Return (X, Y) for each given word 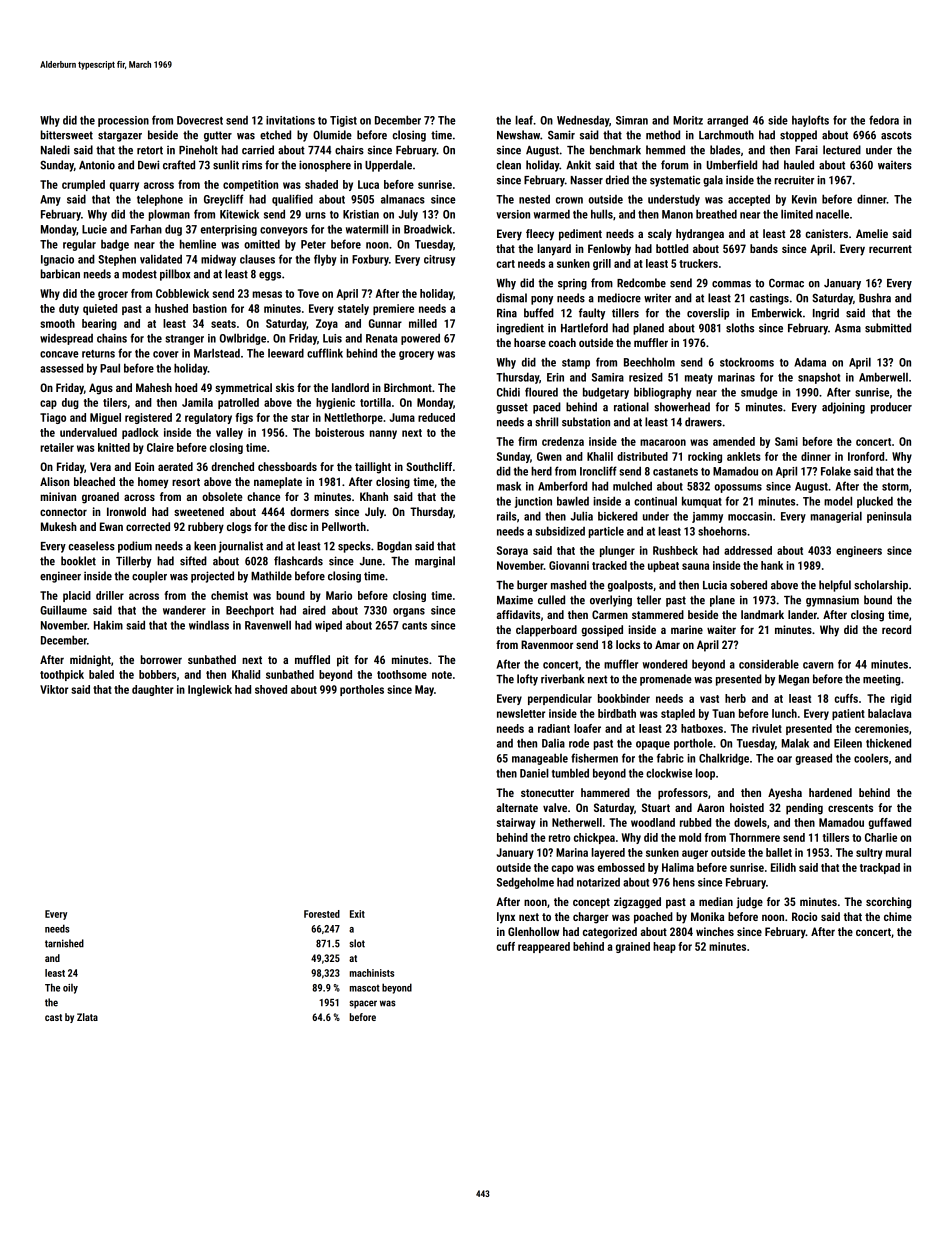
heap (664, 947)
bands (764, 248)
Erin (555, 377)
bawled (573, 501)
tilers (115, 402)
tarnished (64, 943)
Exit (357, 914)
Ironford (866, 456)
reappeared (544, 947)
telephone (160, 200)
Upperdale (388, 166)
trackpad (880, 868)
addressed (748, 550)
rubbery (206, 528)
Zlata (87, 1017)
